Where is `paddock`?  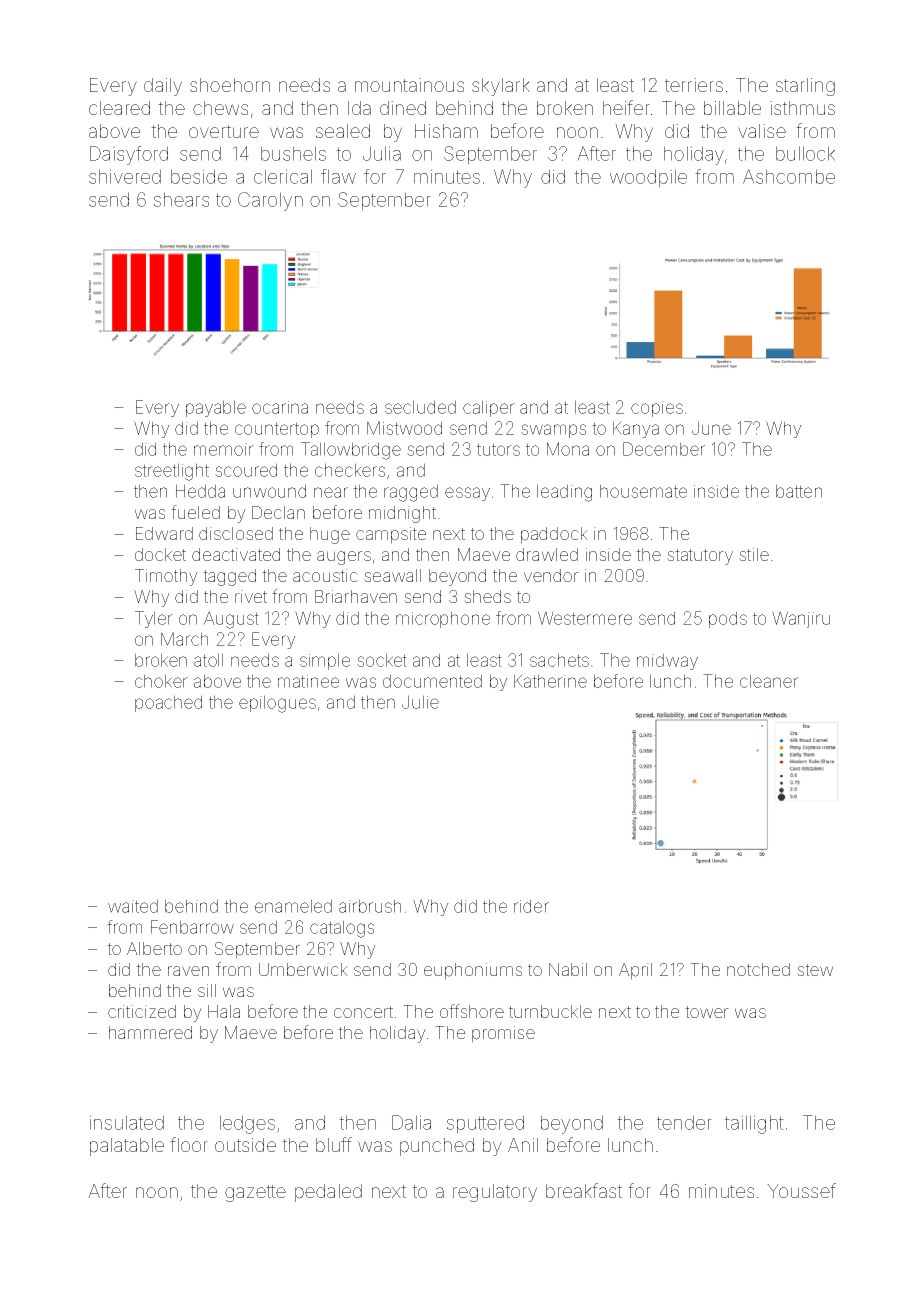
paddock is located at coordinates (554, 535).
